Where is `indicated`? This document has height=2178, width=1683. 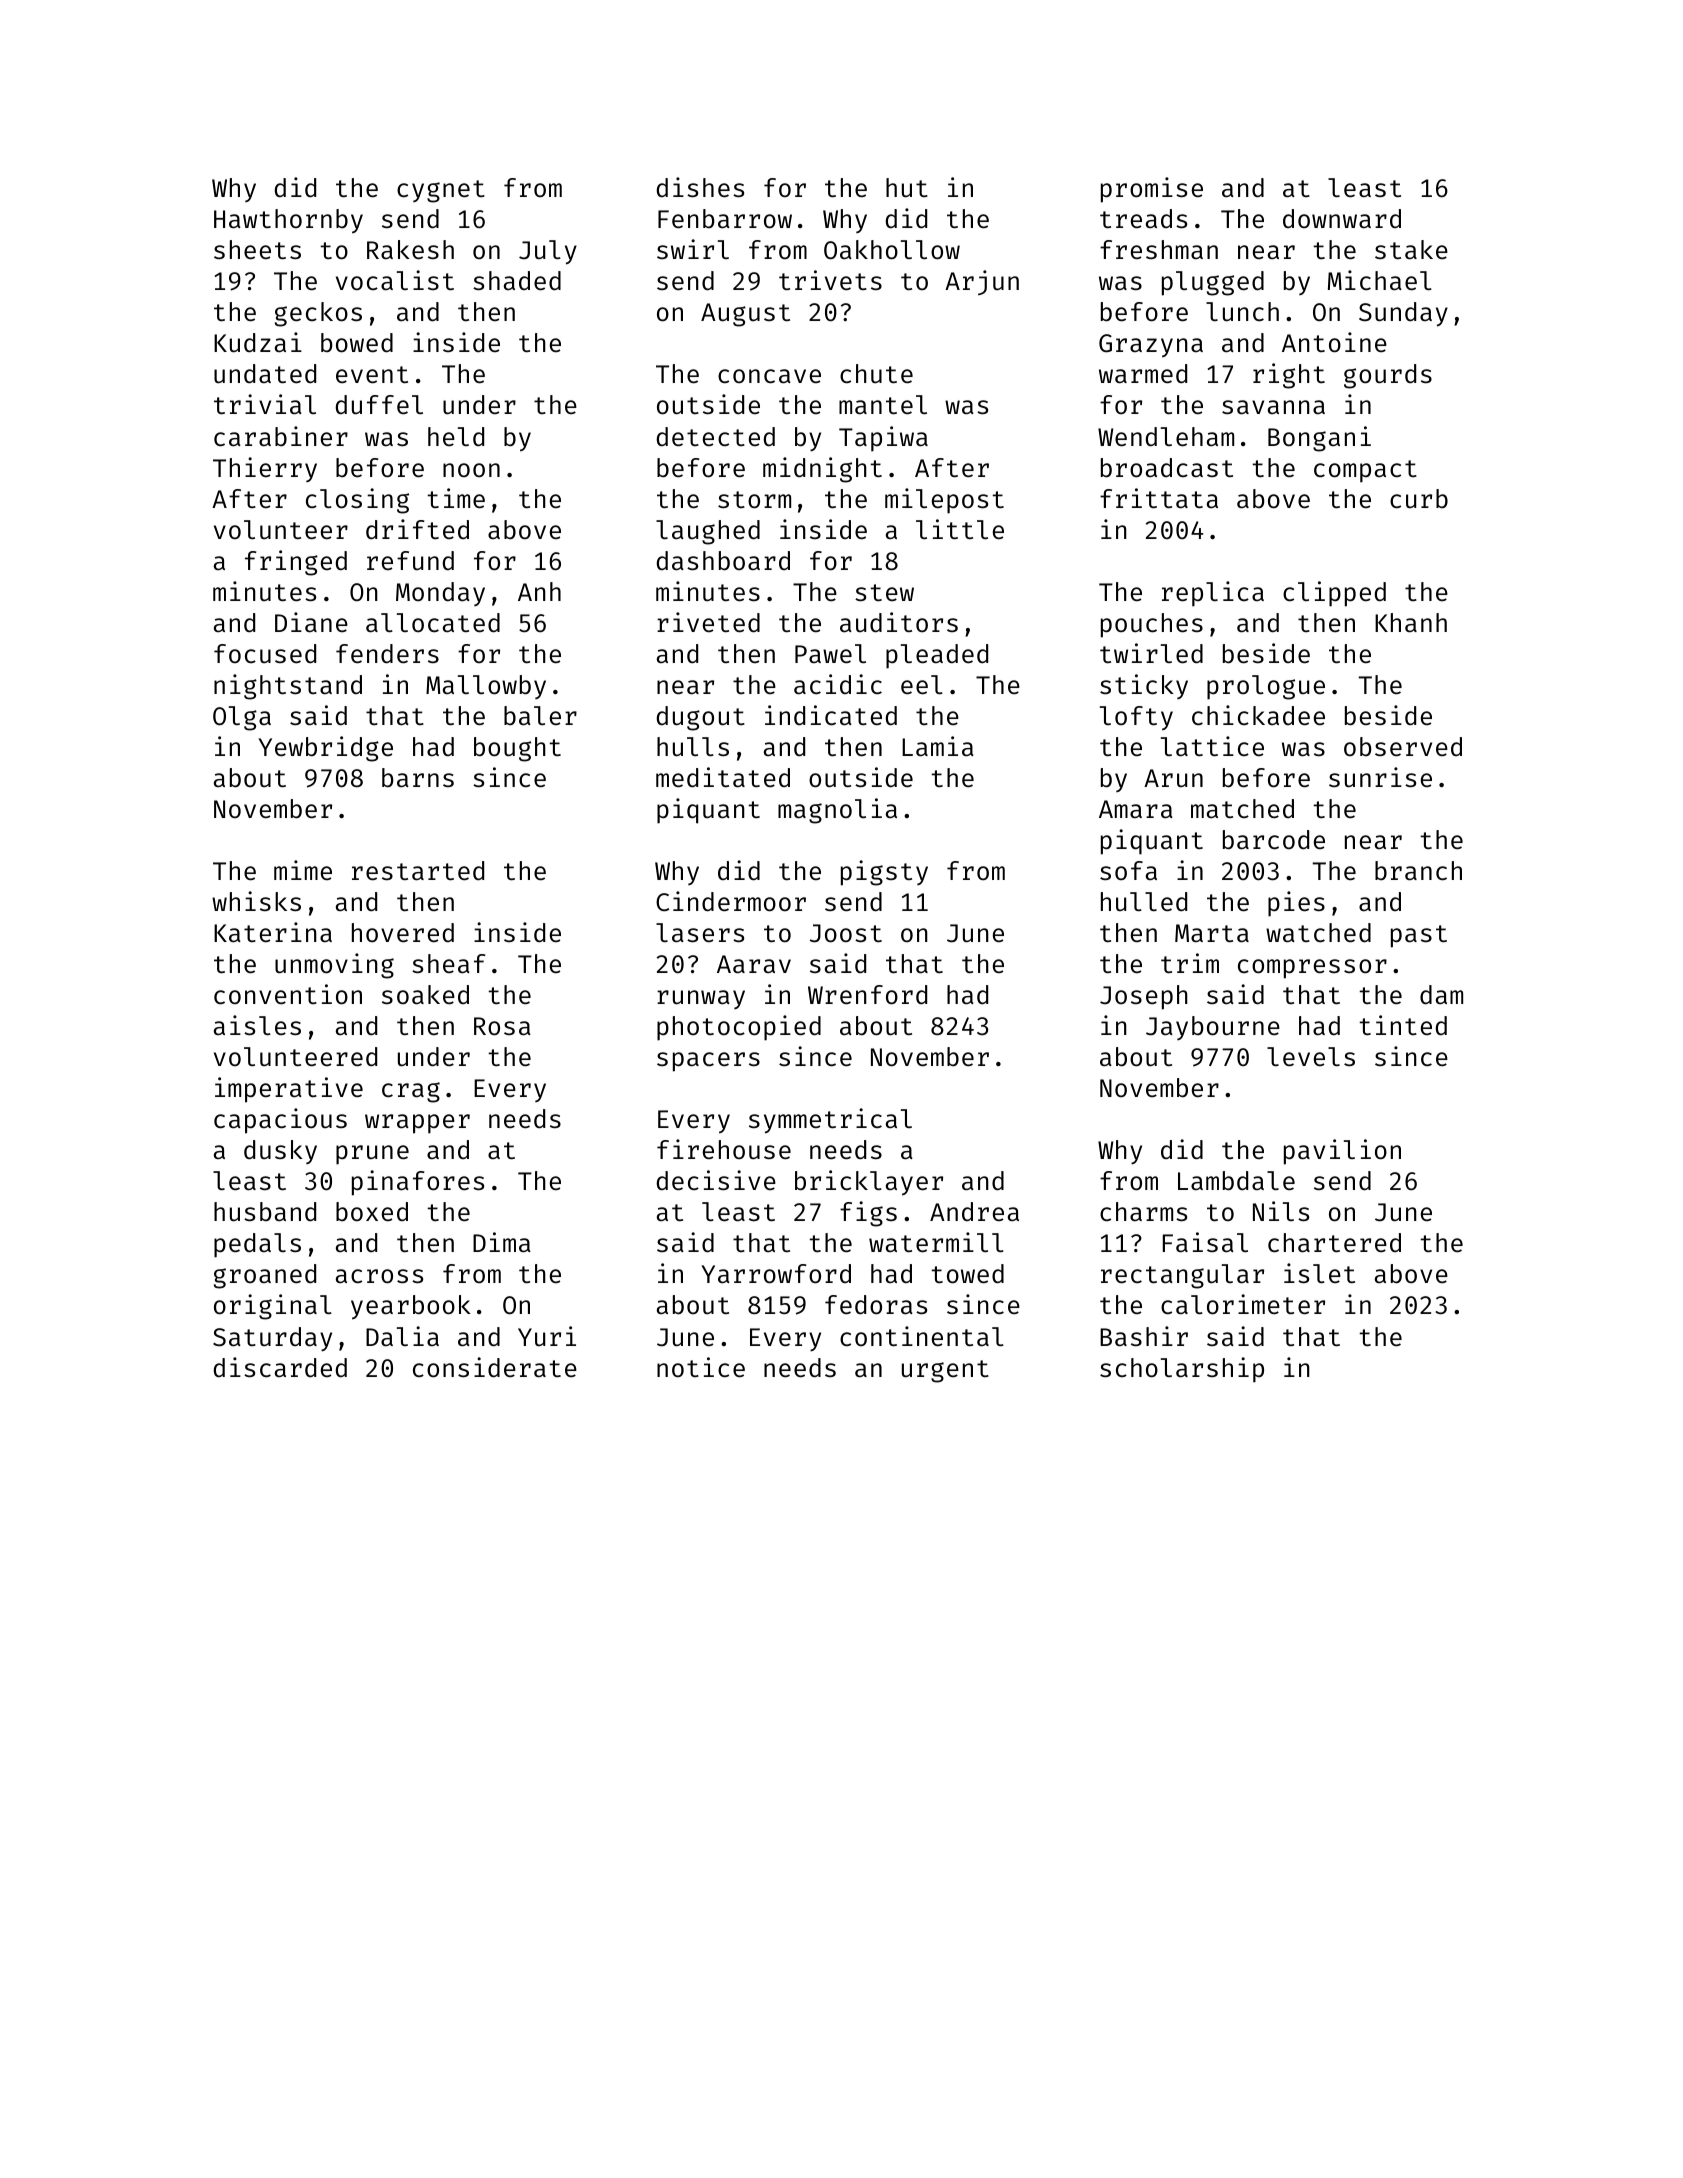
indicated is located at coordinates (831, 715).
